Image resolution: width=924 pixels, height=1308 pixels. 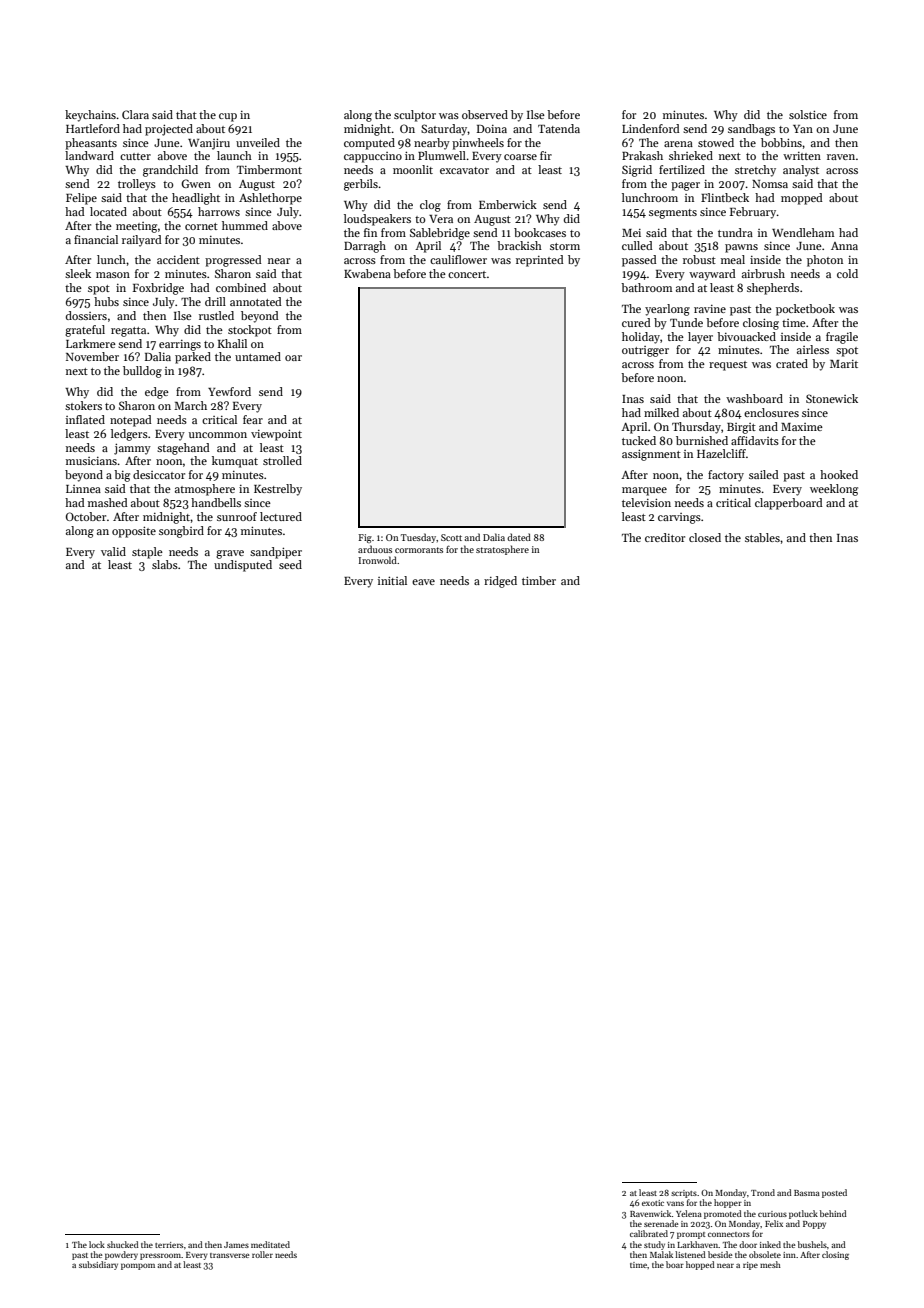 What do you see at coordinates (684, 1194) in the screenshot?
I see `scripts` at bounding box center [684, 1194].
